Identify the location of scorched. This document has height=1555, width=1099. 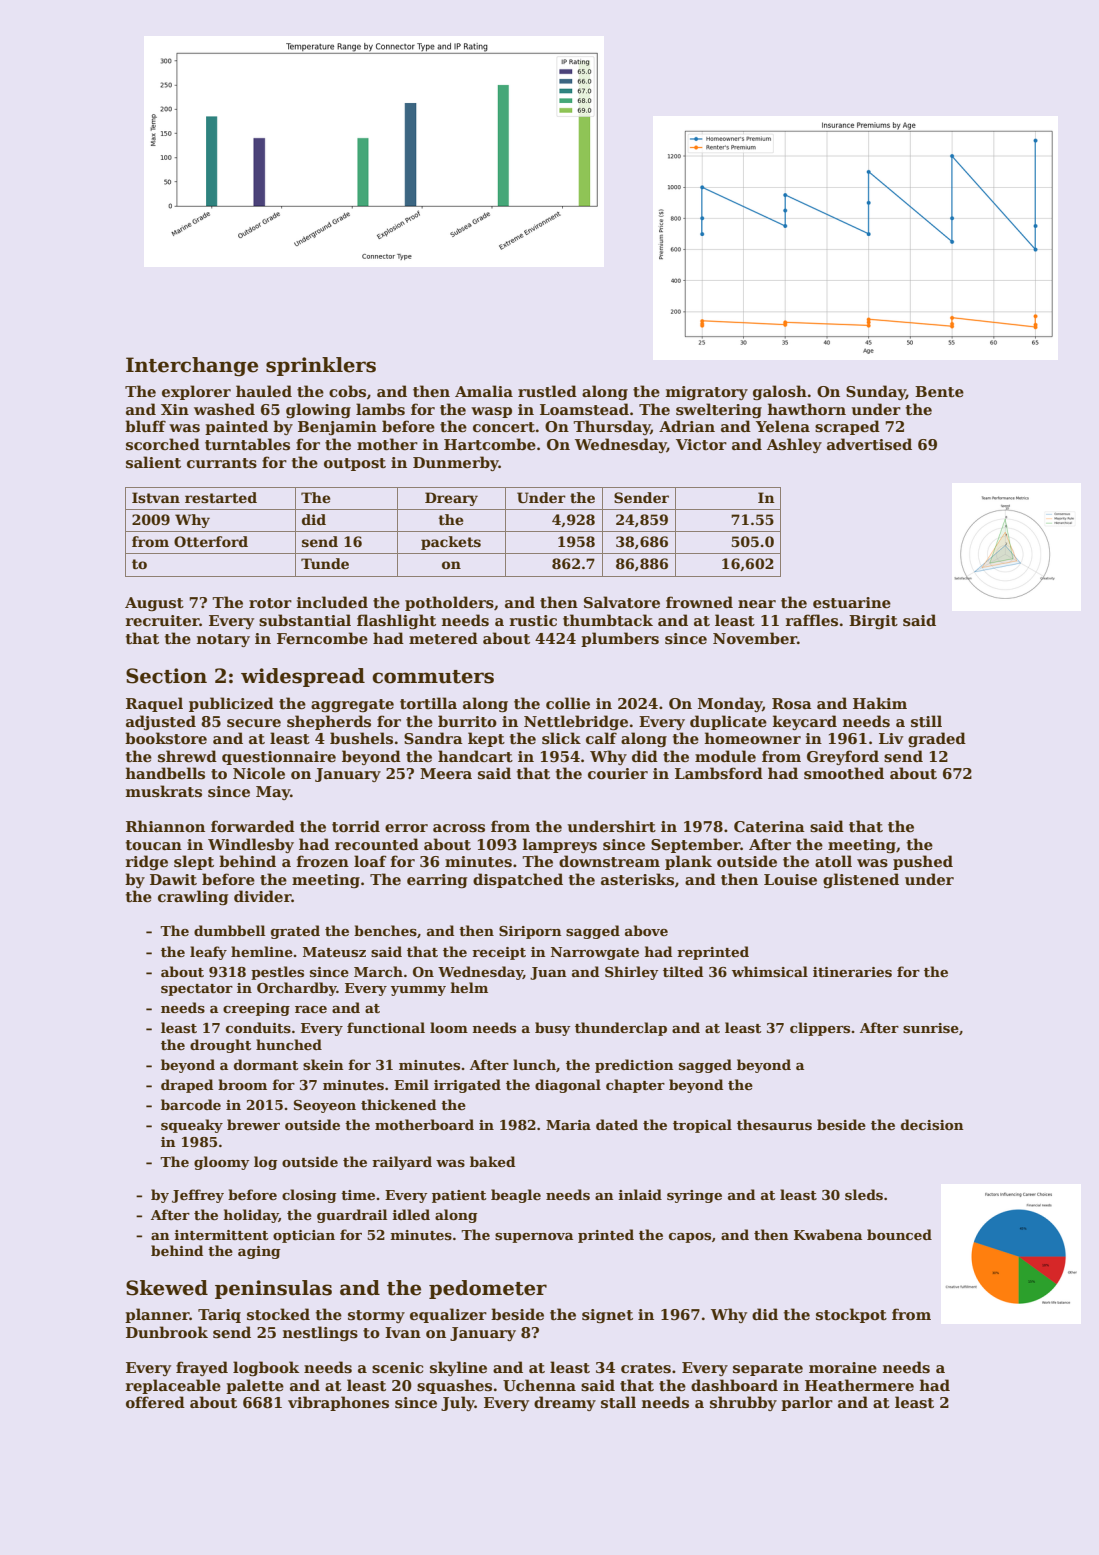
(163, 444).
